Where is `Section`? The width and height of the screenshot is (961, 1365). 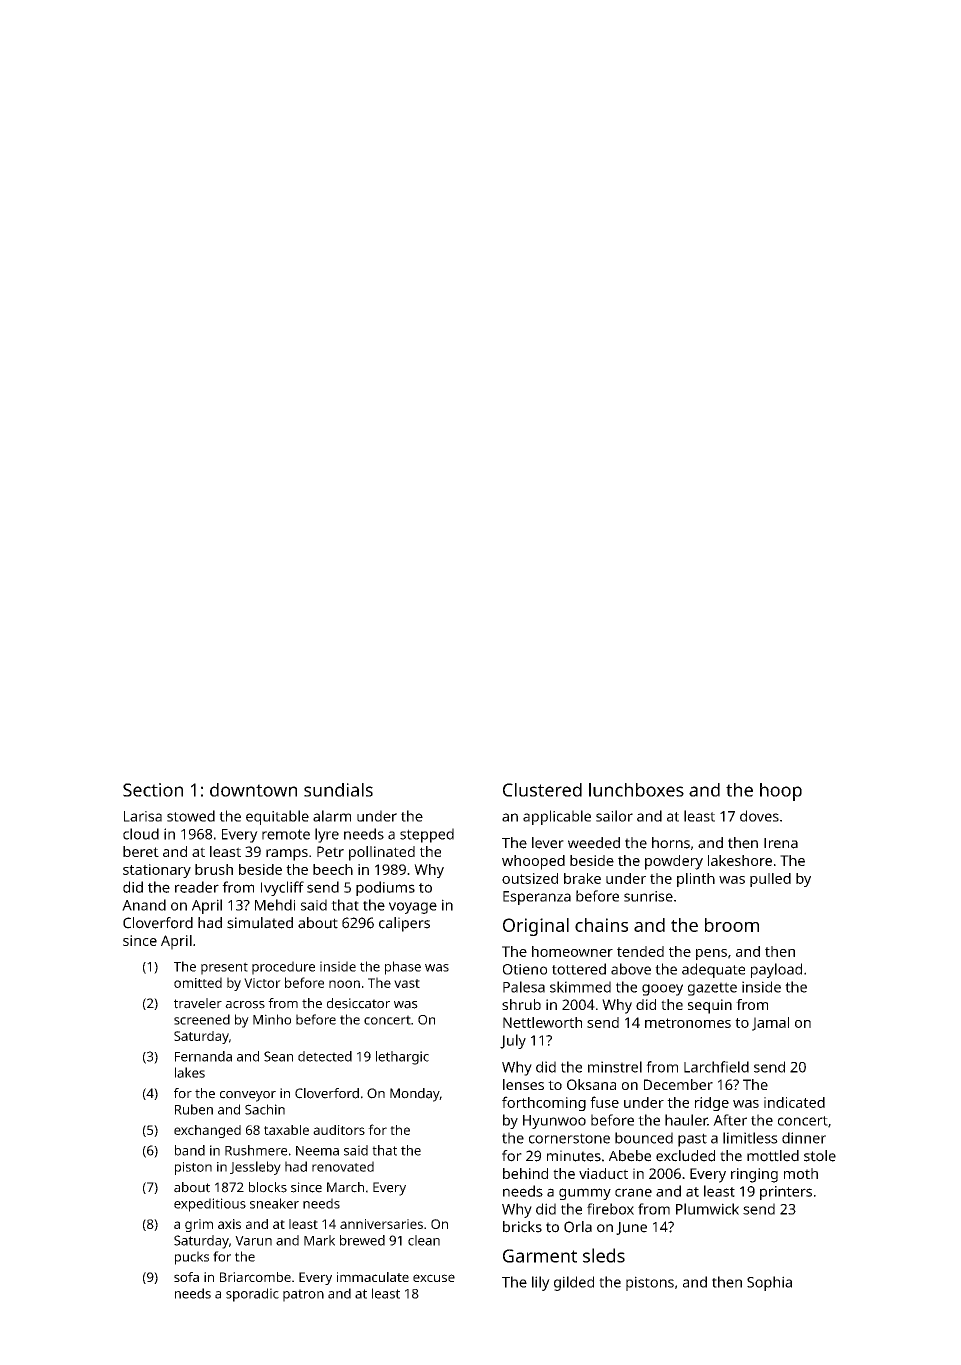
Section is located at coordinates (153, 790).
